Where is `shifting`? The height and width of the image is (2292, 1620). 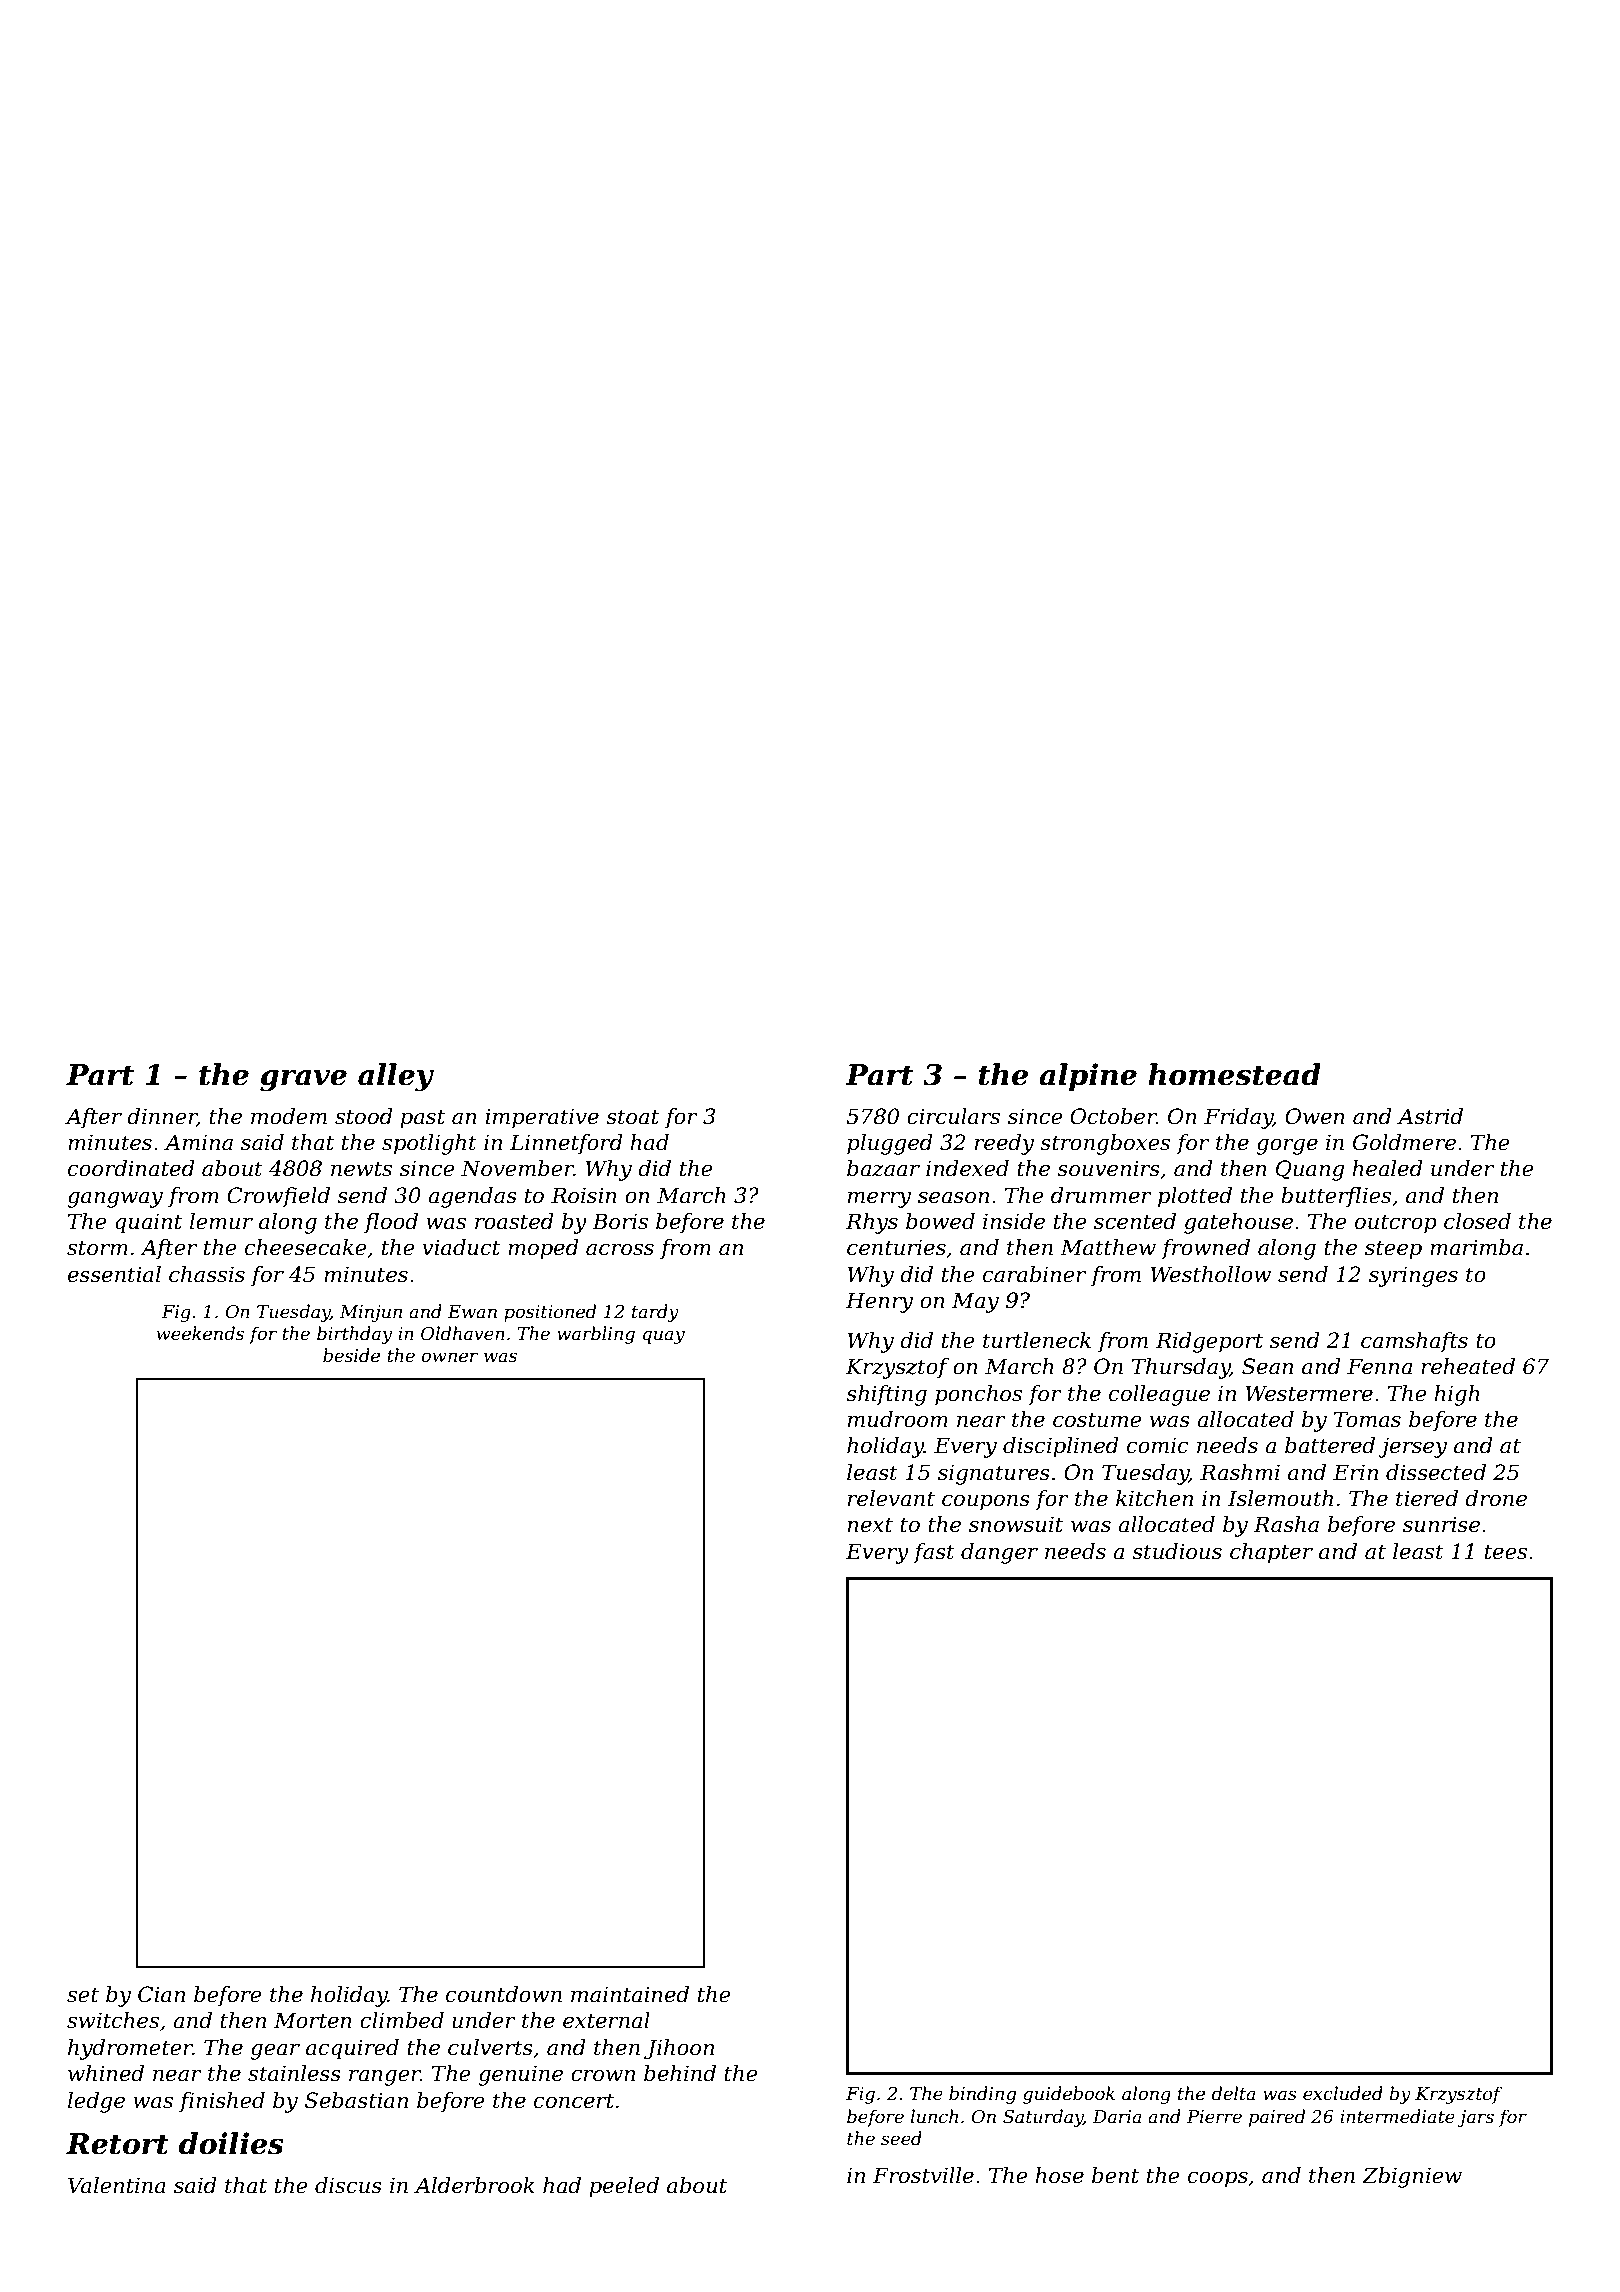 shifting is located at coordinates (886, 1395).
